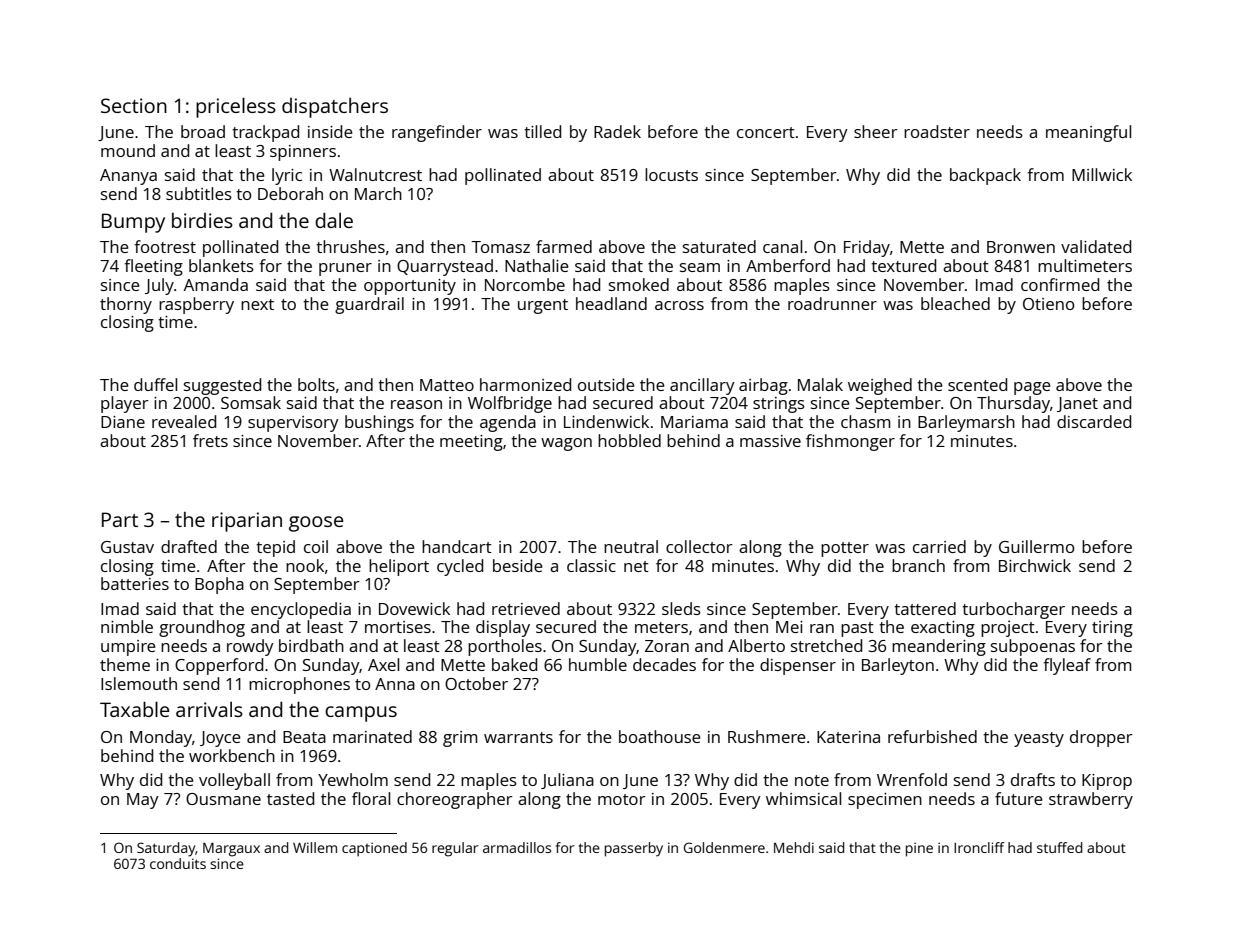  Describe the element at coordinates (251, 402) in the screenshot. I see `Somsak` at that location.
